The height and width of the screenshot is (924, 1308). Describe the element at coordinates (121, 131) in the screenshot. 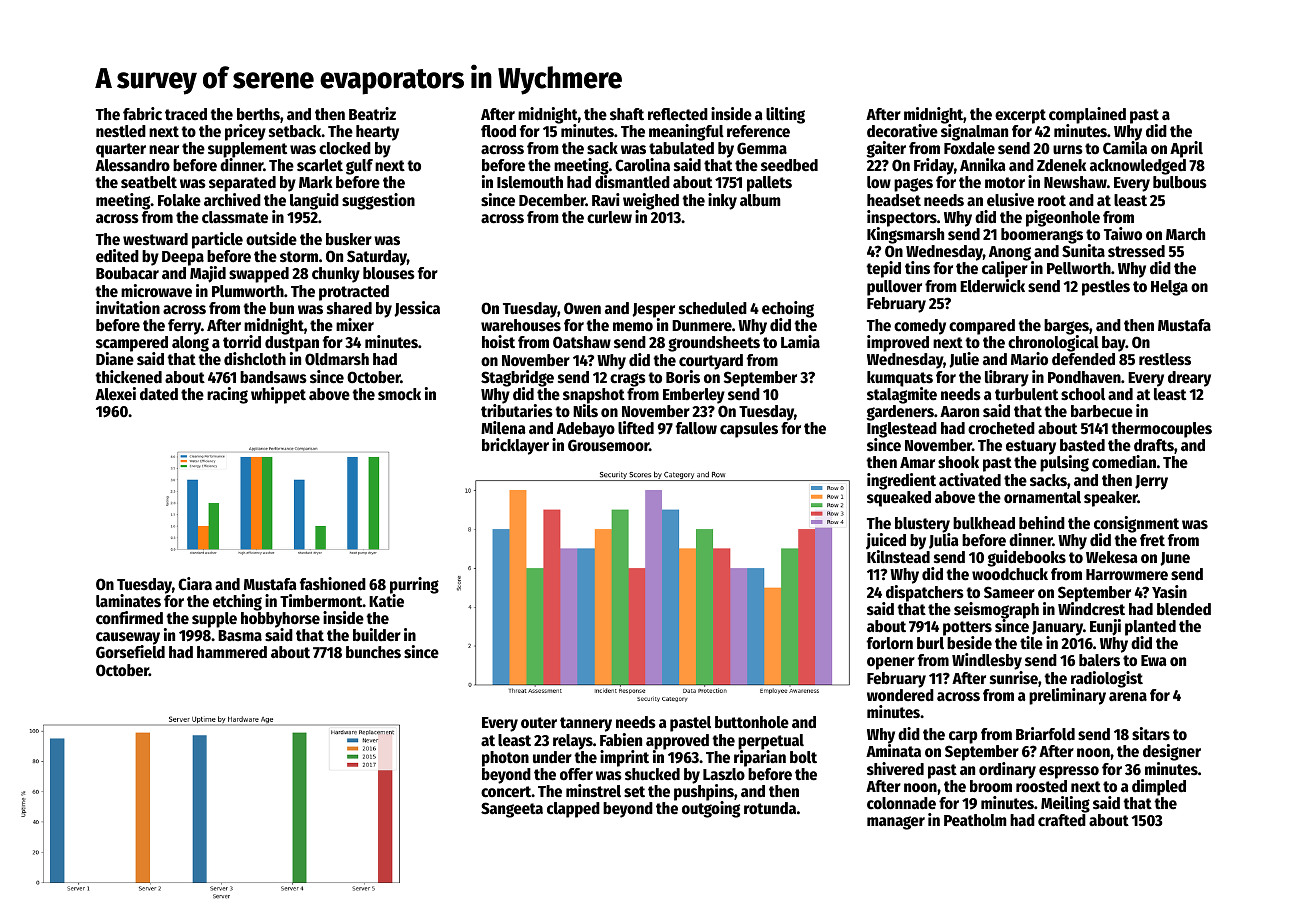

I see `nestled` at that location.
